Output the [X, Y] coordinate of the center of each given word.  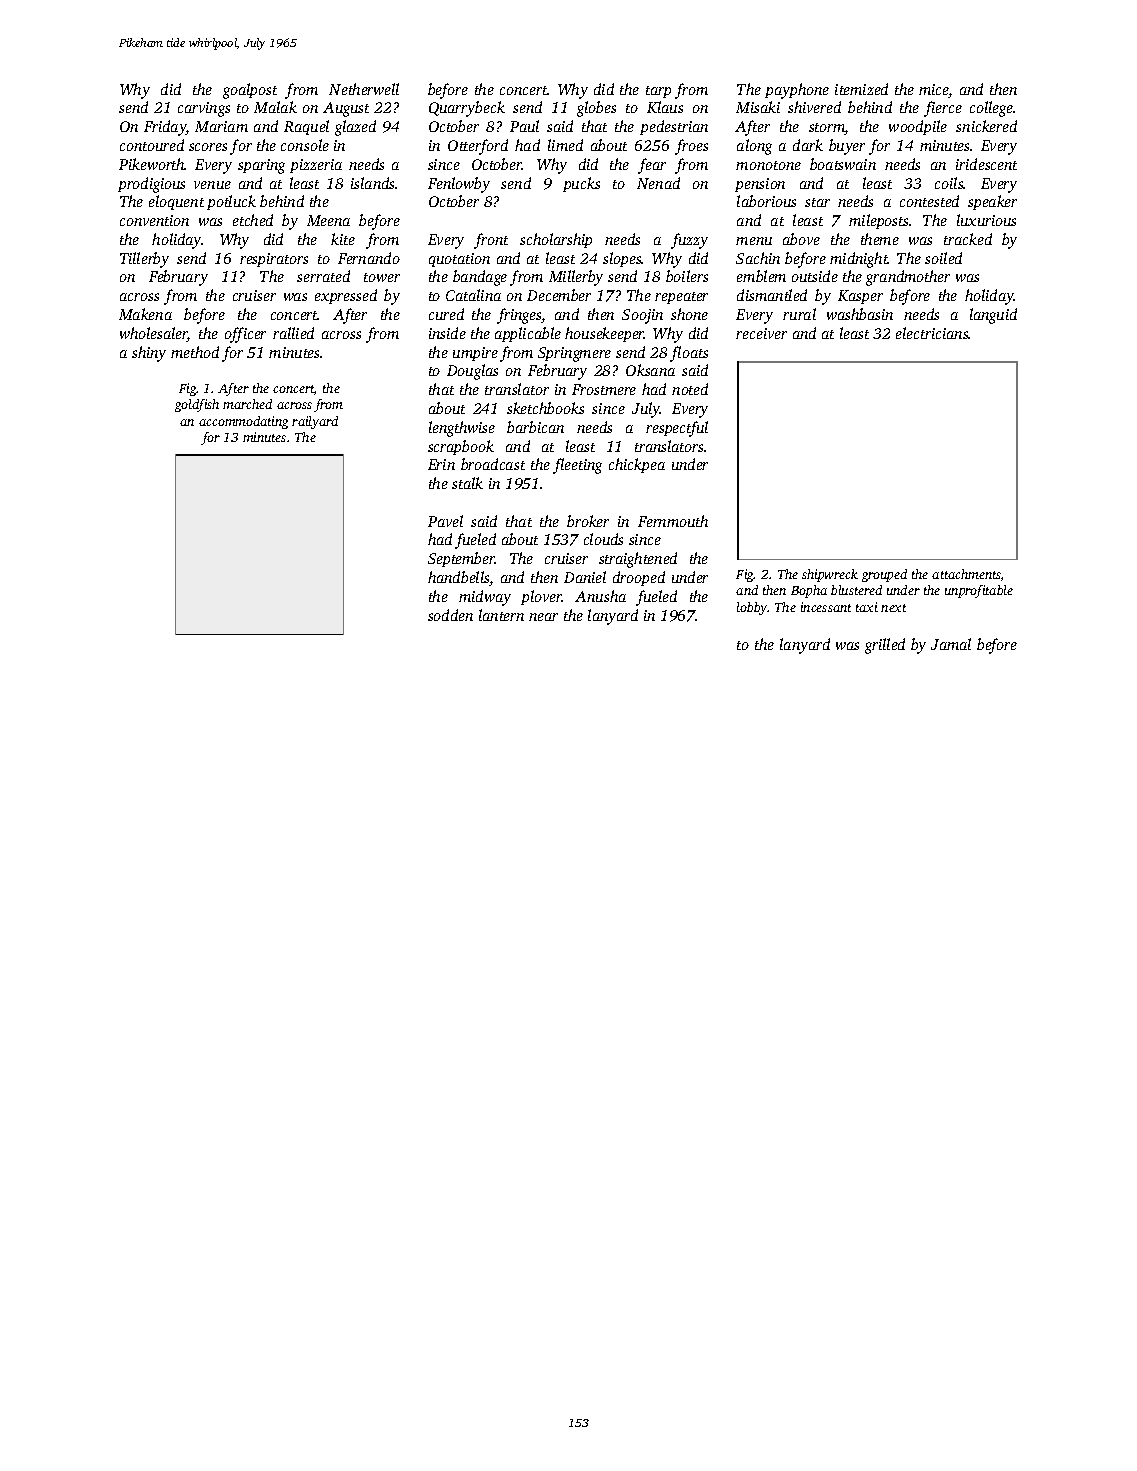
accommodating [243, 422]
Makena [145, 314]
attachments [966, 574]
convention [154, 220]
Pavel [445, 521]
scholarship [556, 240]
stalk [467, 483]
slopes [622, 259]
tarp [658, 92]
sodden [450, 615]
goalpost [250, 91]
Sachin [758, 258]
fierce [943, 109]
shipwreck [830, 575]
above [801, 239]
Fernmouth [673, 521]
